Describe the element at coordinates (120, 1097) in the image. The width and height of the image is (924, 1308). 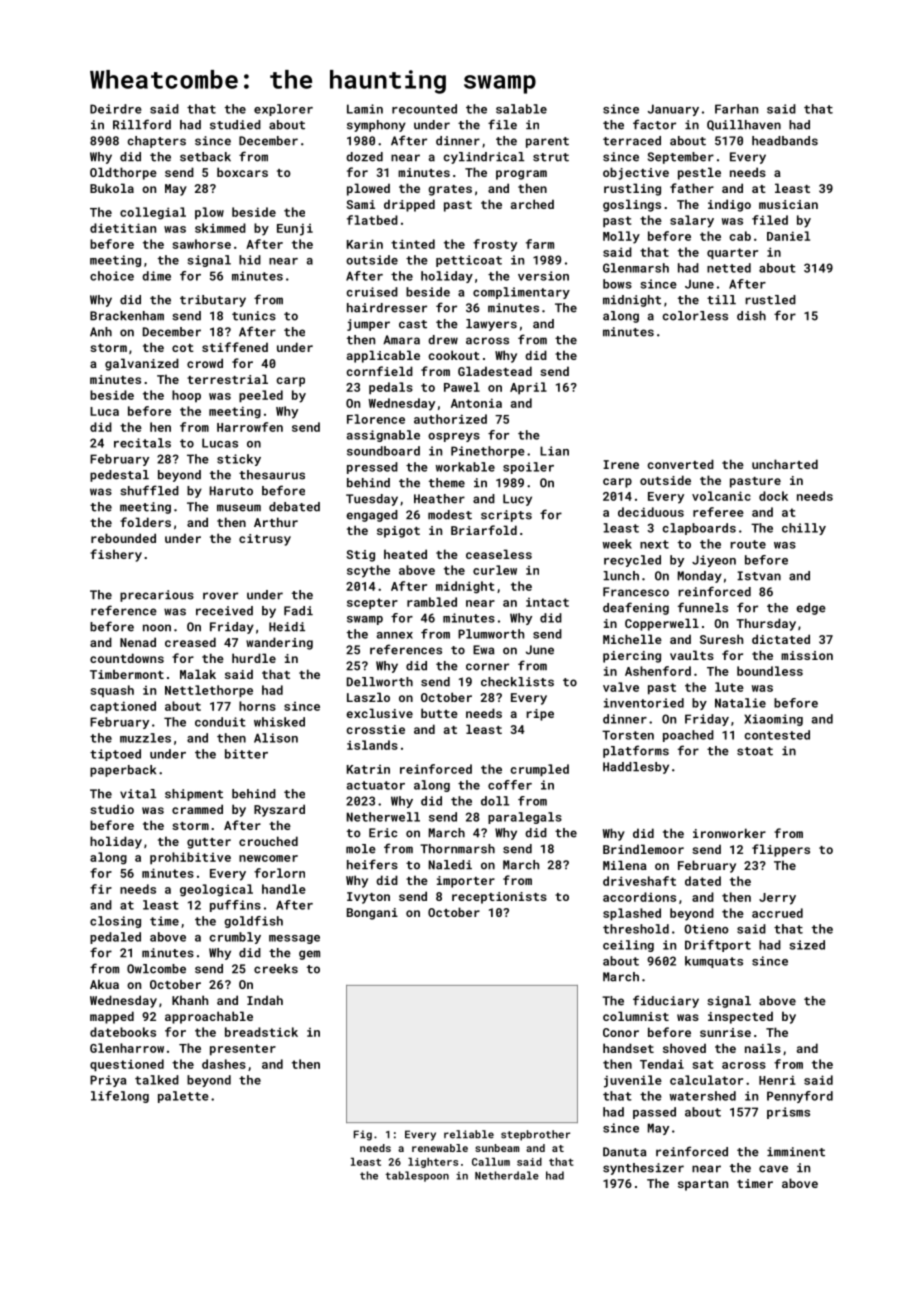
I see `lifelong` at that location.
